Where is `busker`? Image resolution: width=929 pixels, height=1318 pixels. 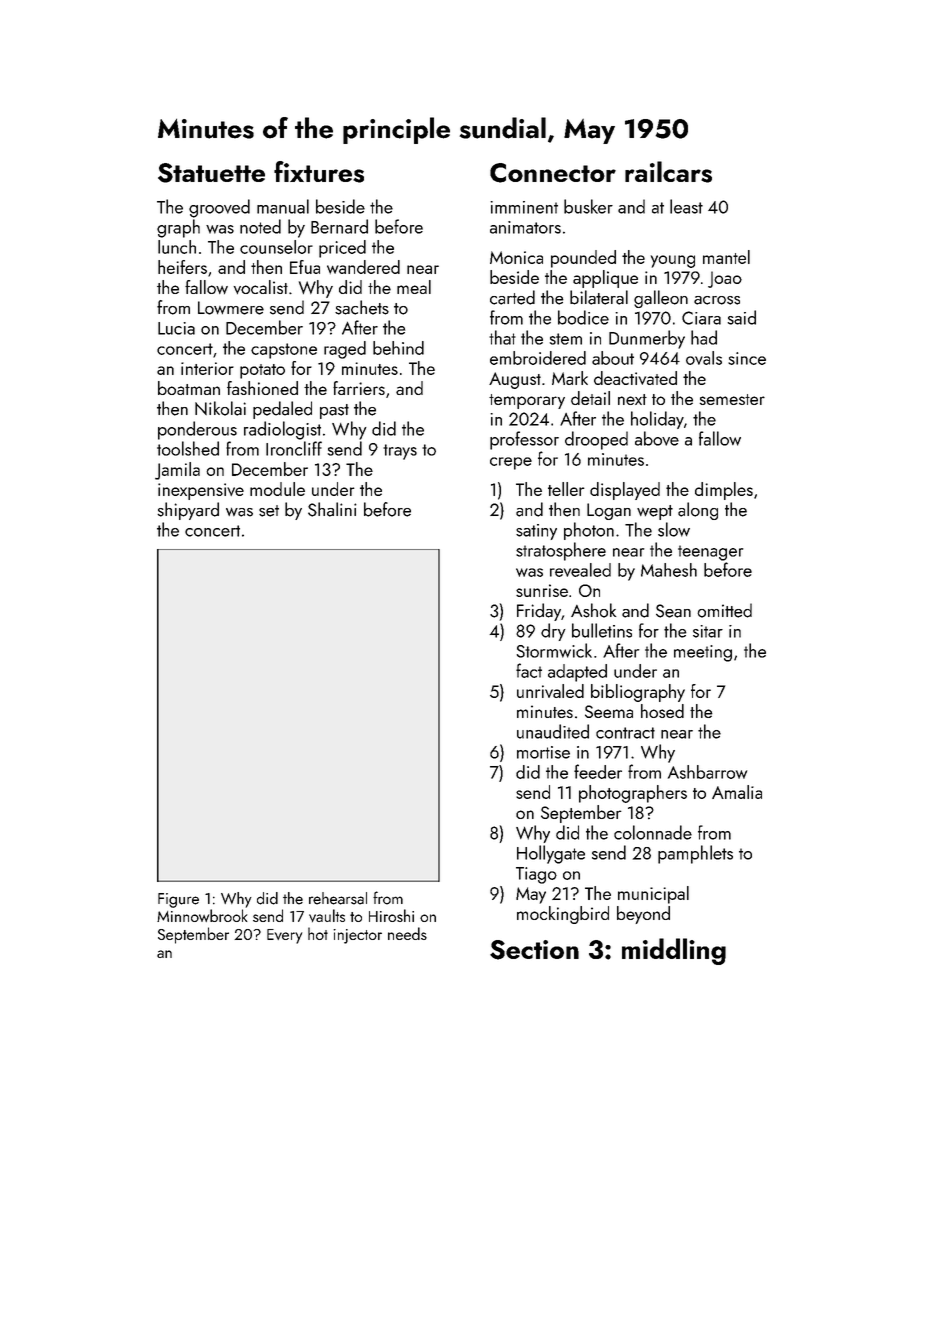
busker is located at coordinates (588, 206).
